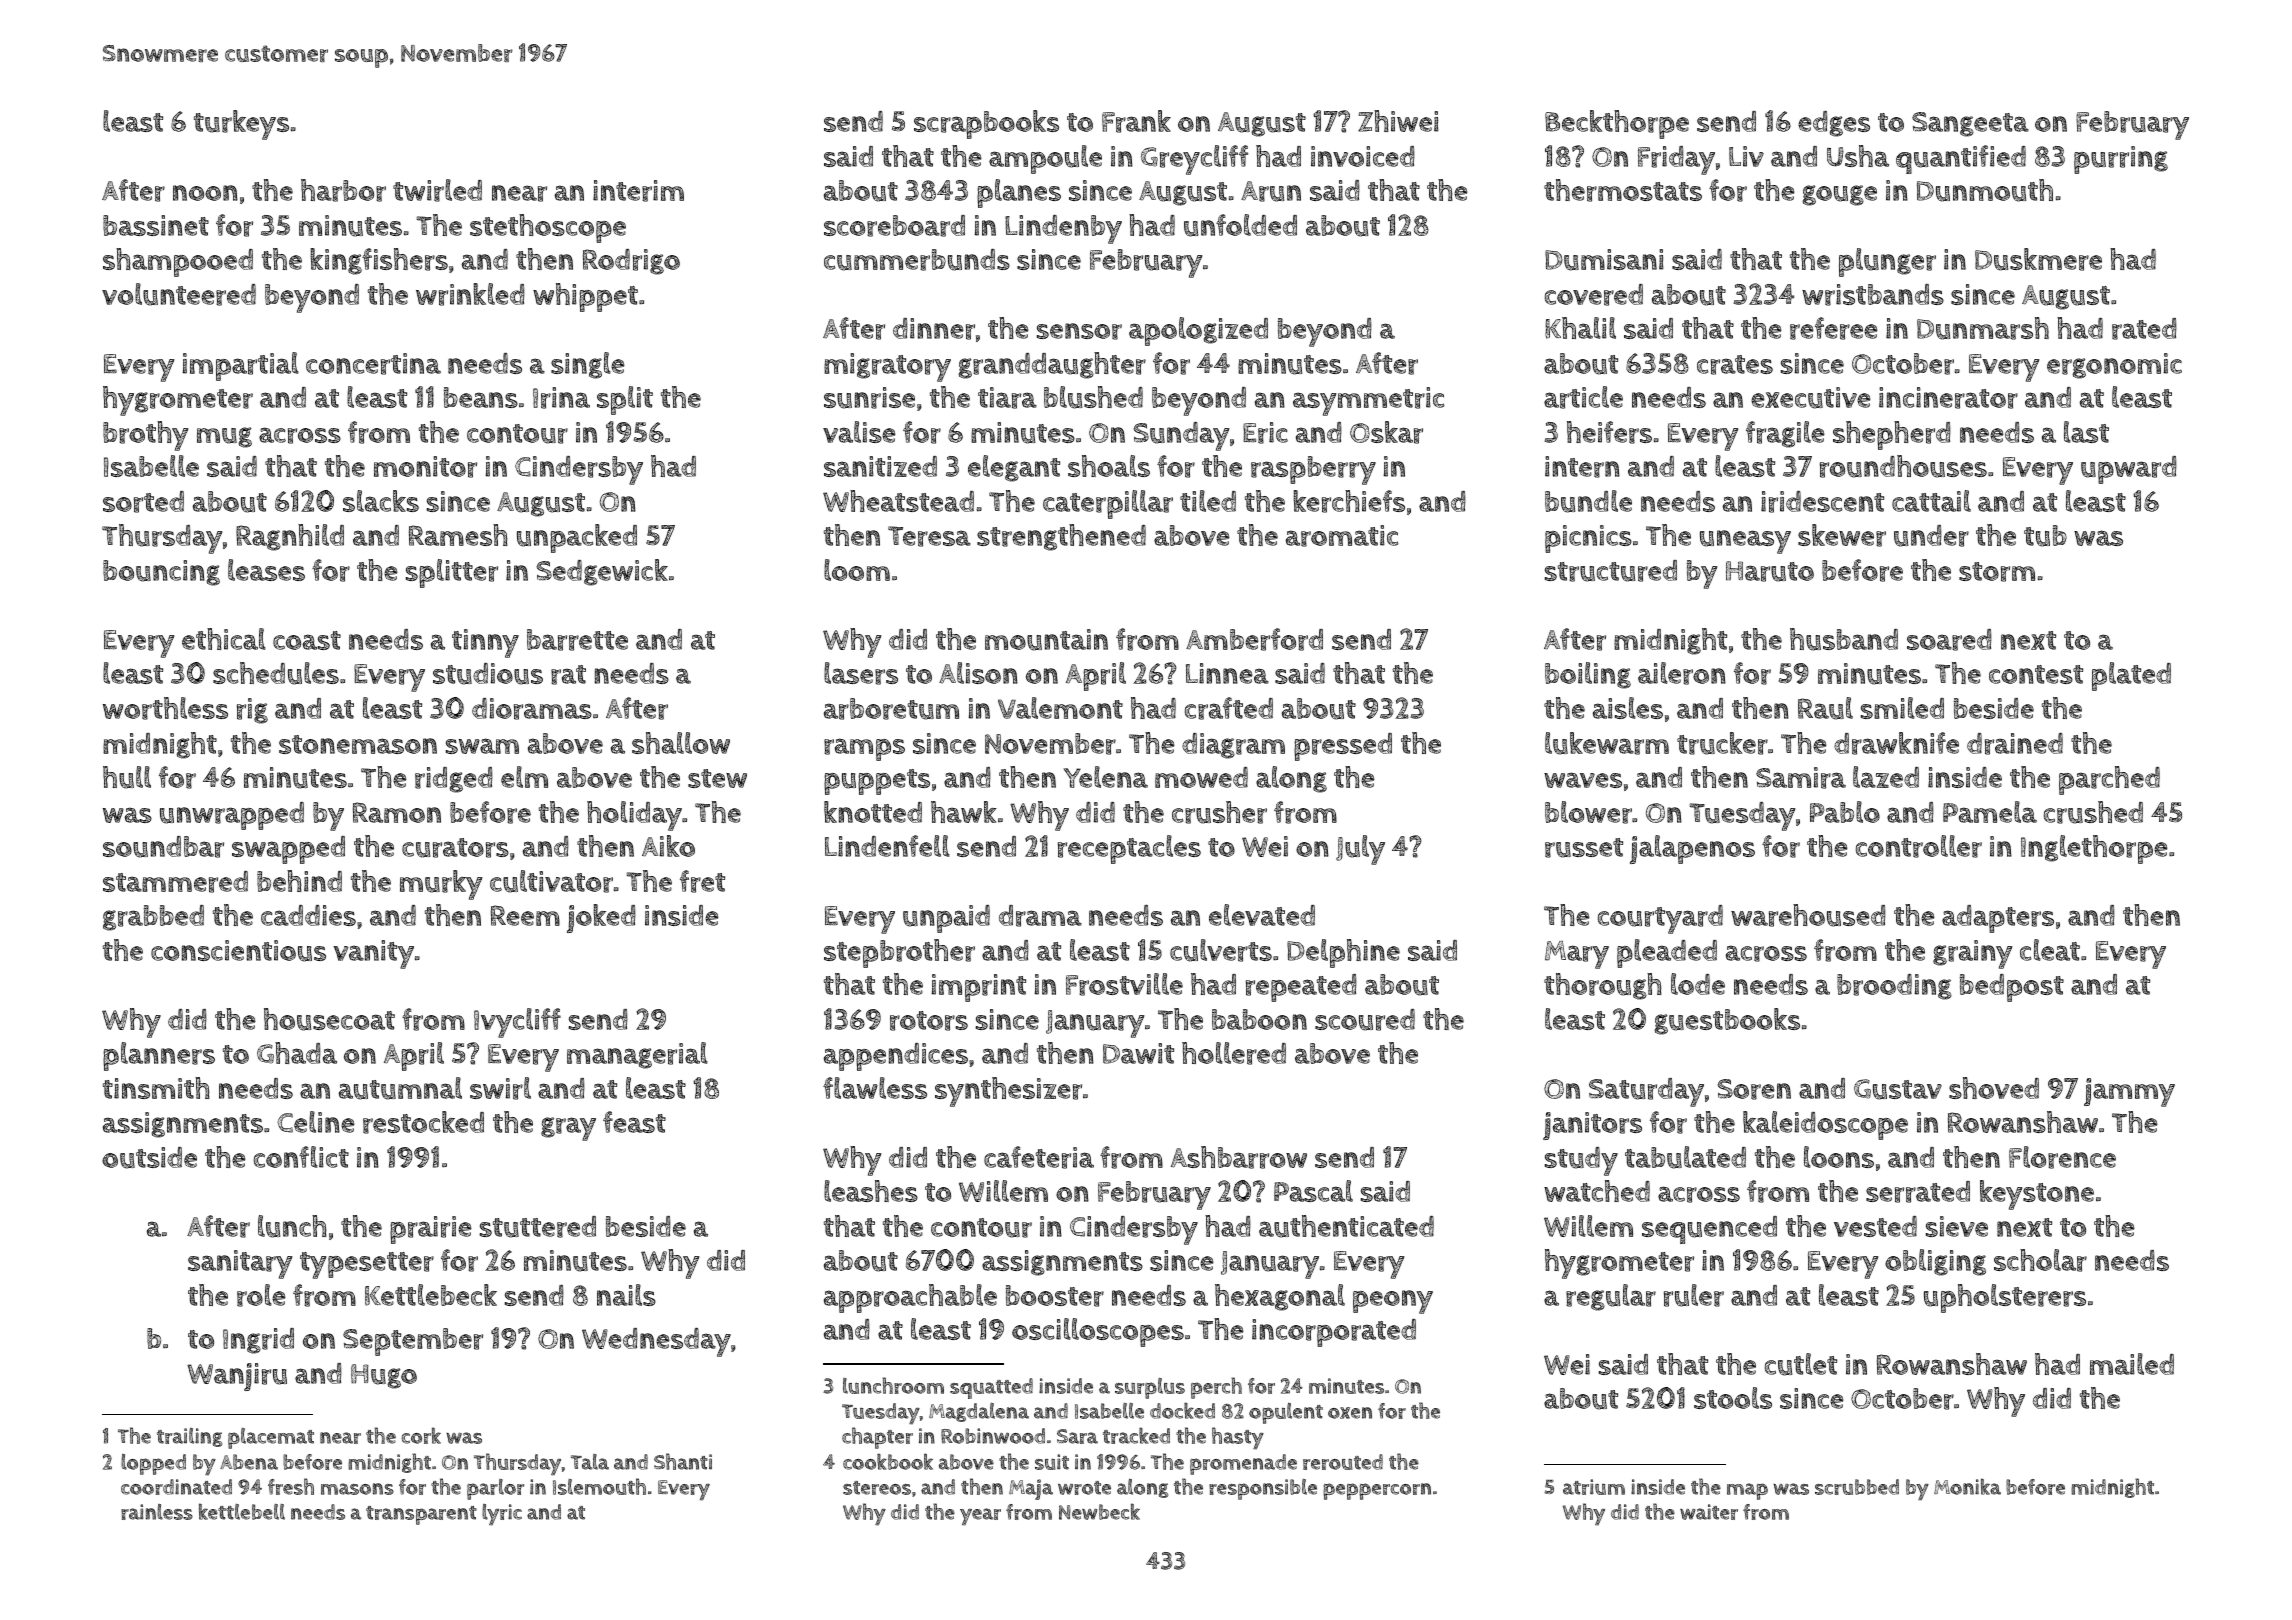  Describe the element at coordinates (638, 191) in the screenshot. I see `interim` at that location.
